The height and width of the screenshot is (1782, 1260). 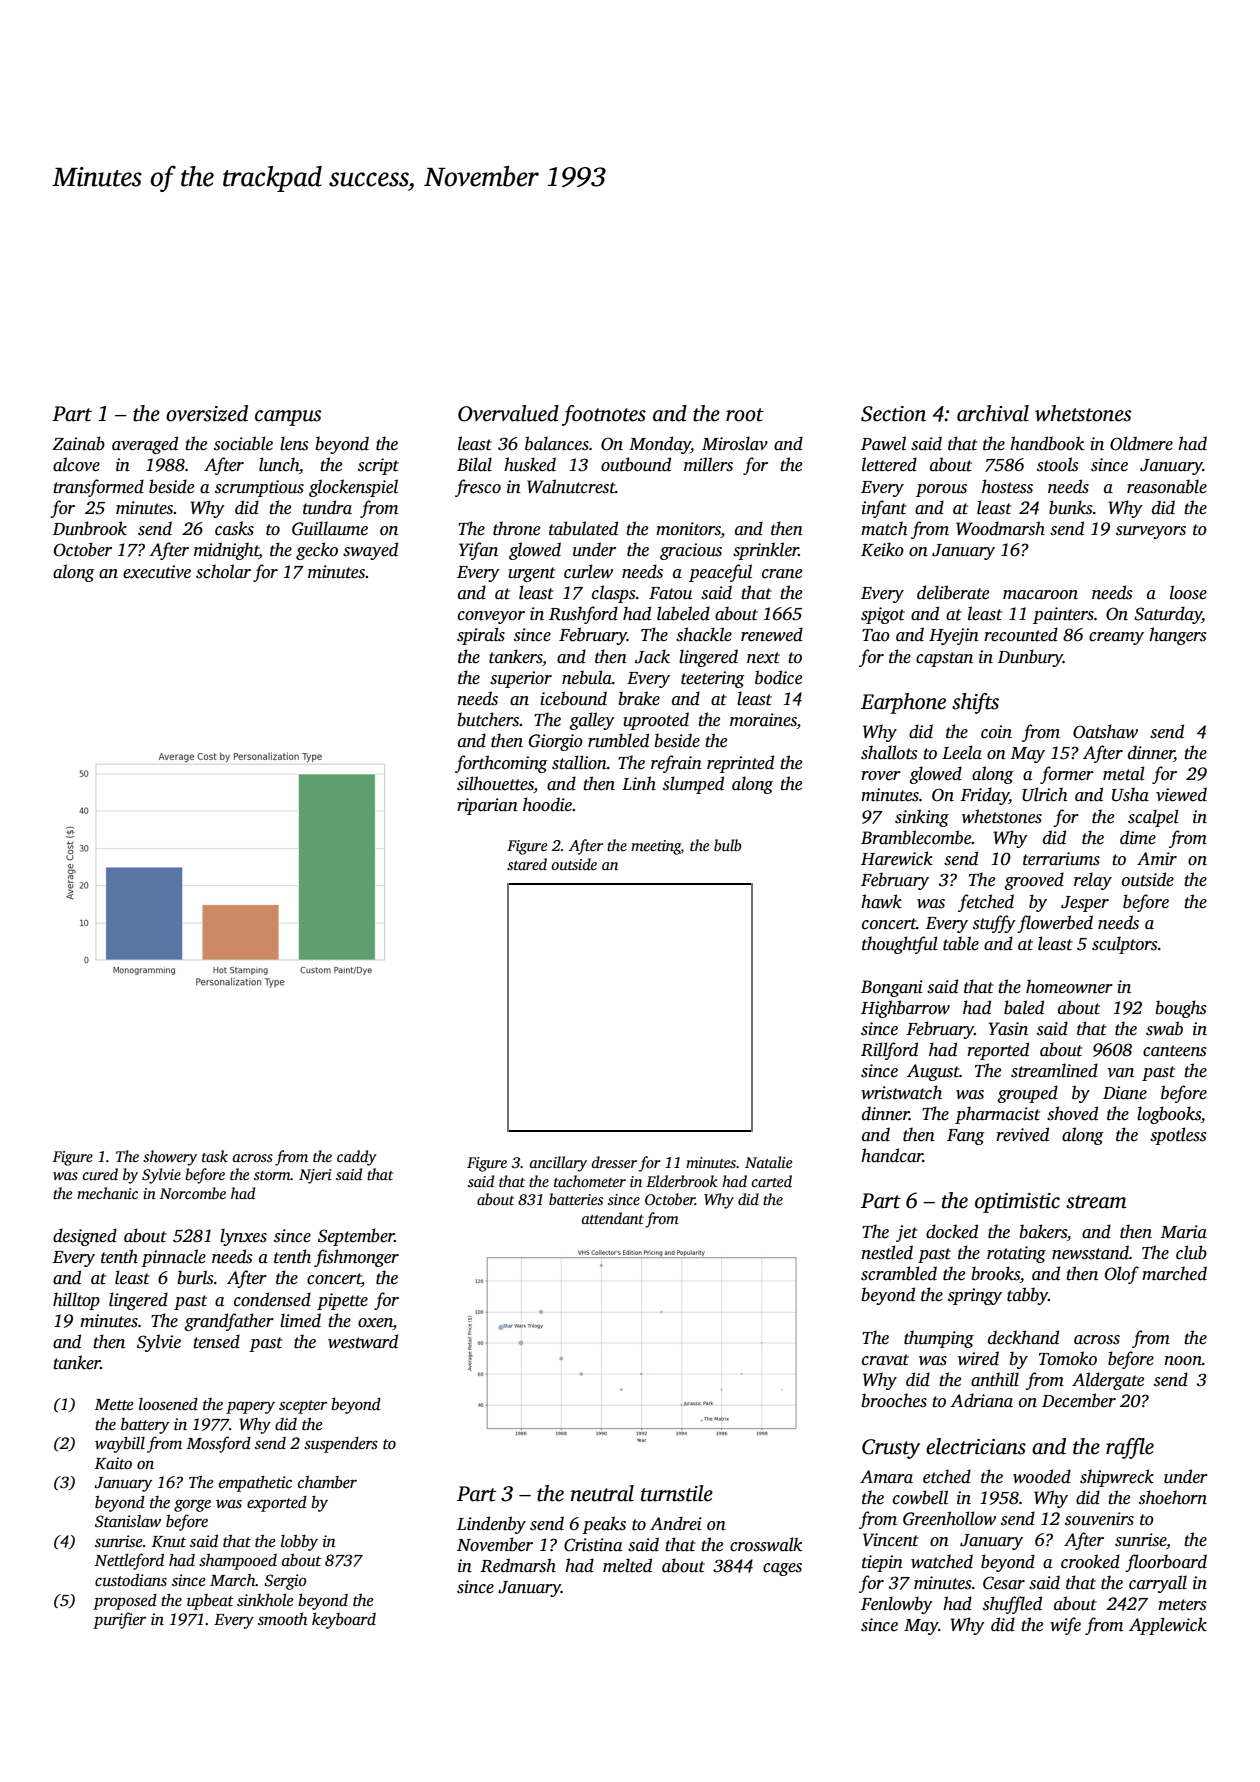 I want to click on meeting, so click(x=656, y=847).
